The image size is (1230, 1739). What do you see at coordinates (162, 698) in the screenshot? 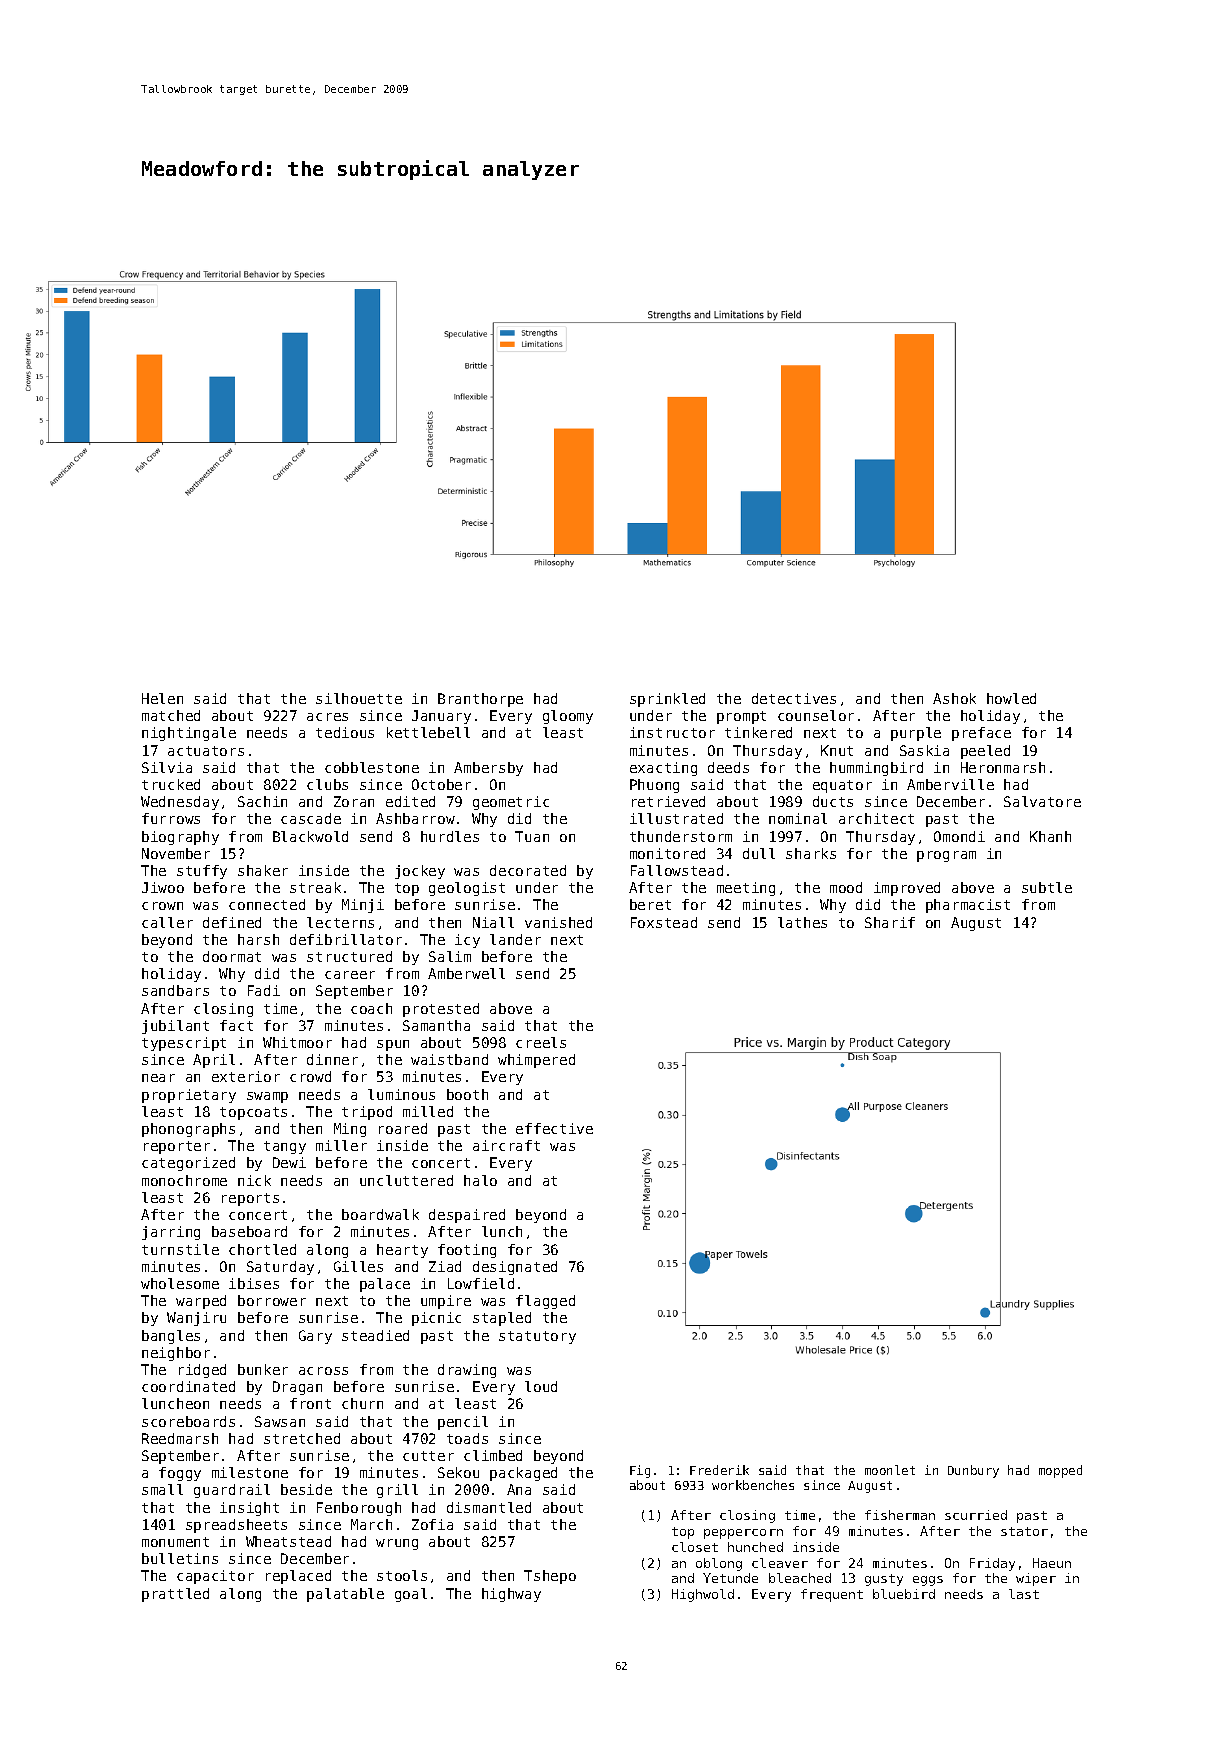
I see `Helen` at bounding box center [162, 698].
